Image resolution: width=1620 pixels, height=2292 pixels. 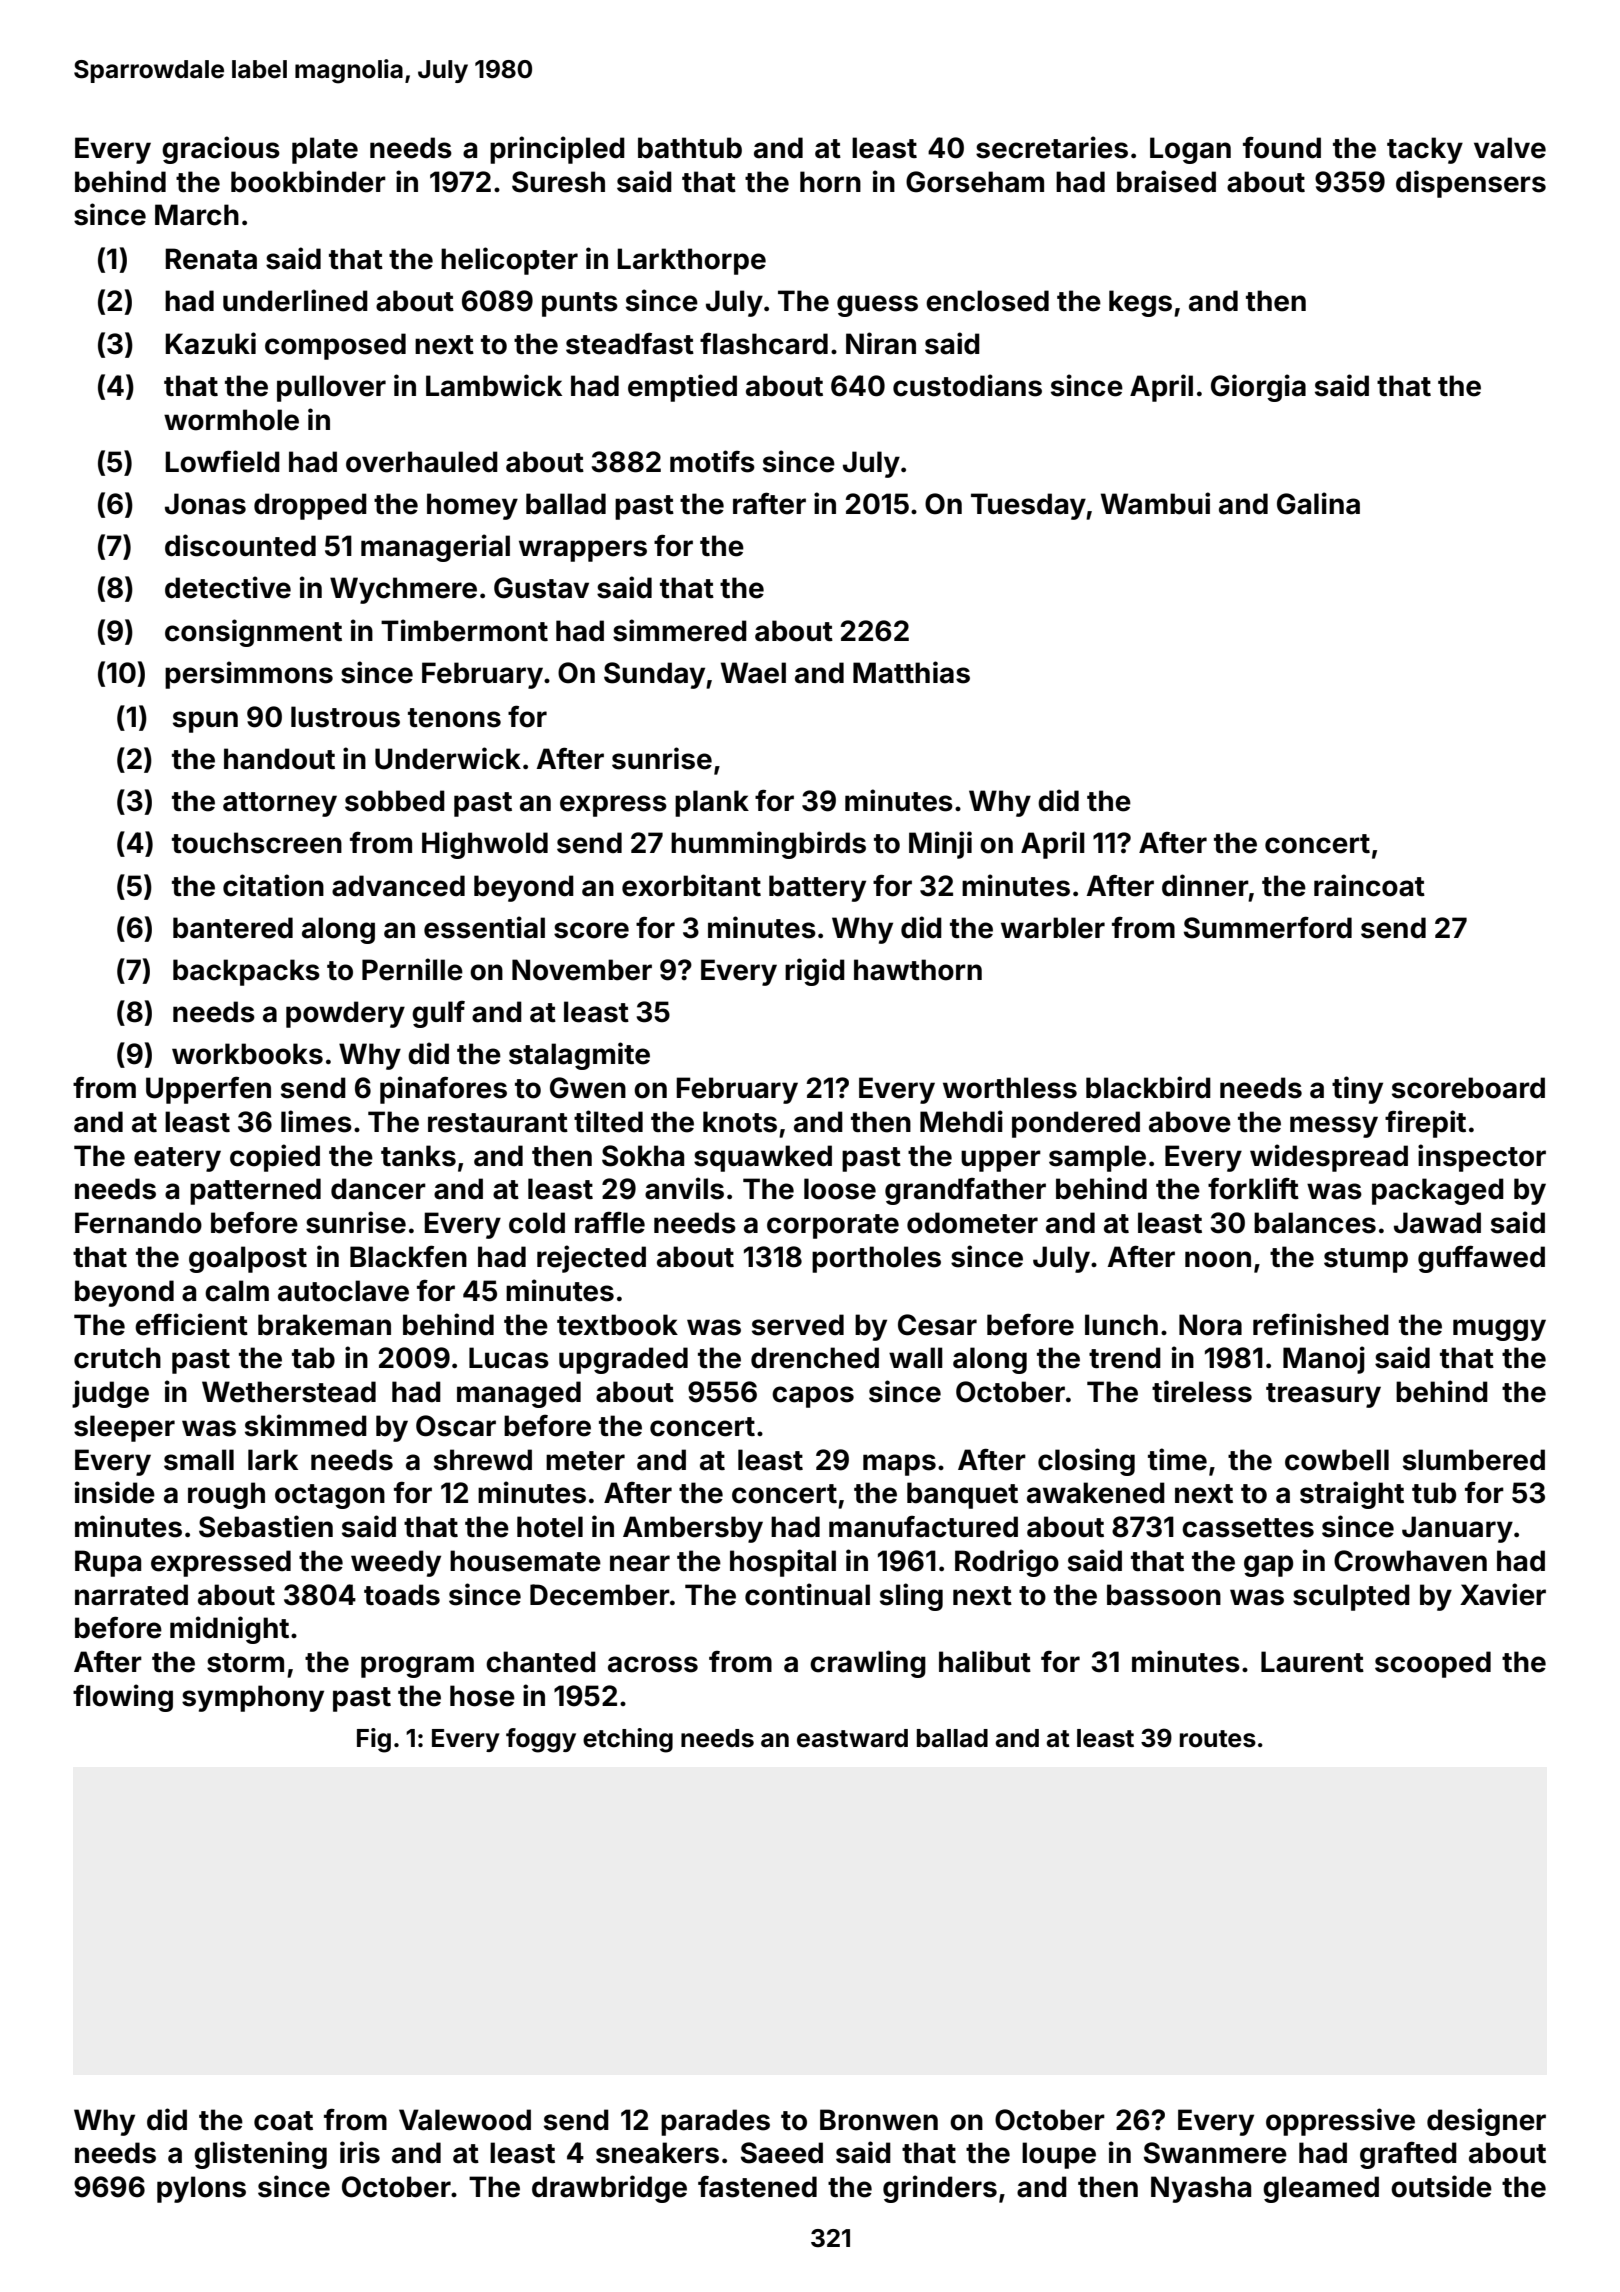 What do you see at coordinates (1510, 148) in the page?
I see `valve` at bounding box center [1510, 148].
